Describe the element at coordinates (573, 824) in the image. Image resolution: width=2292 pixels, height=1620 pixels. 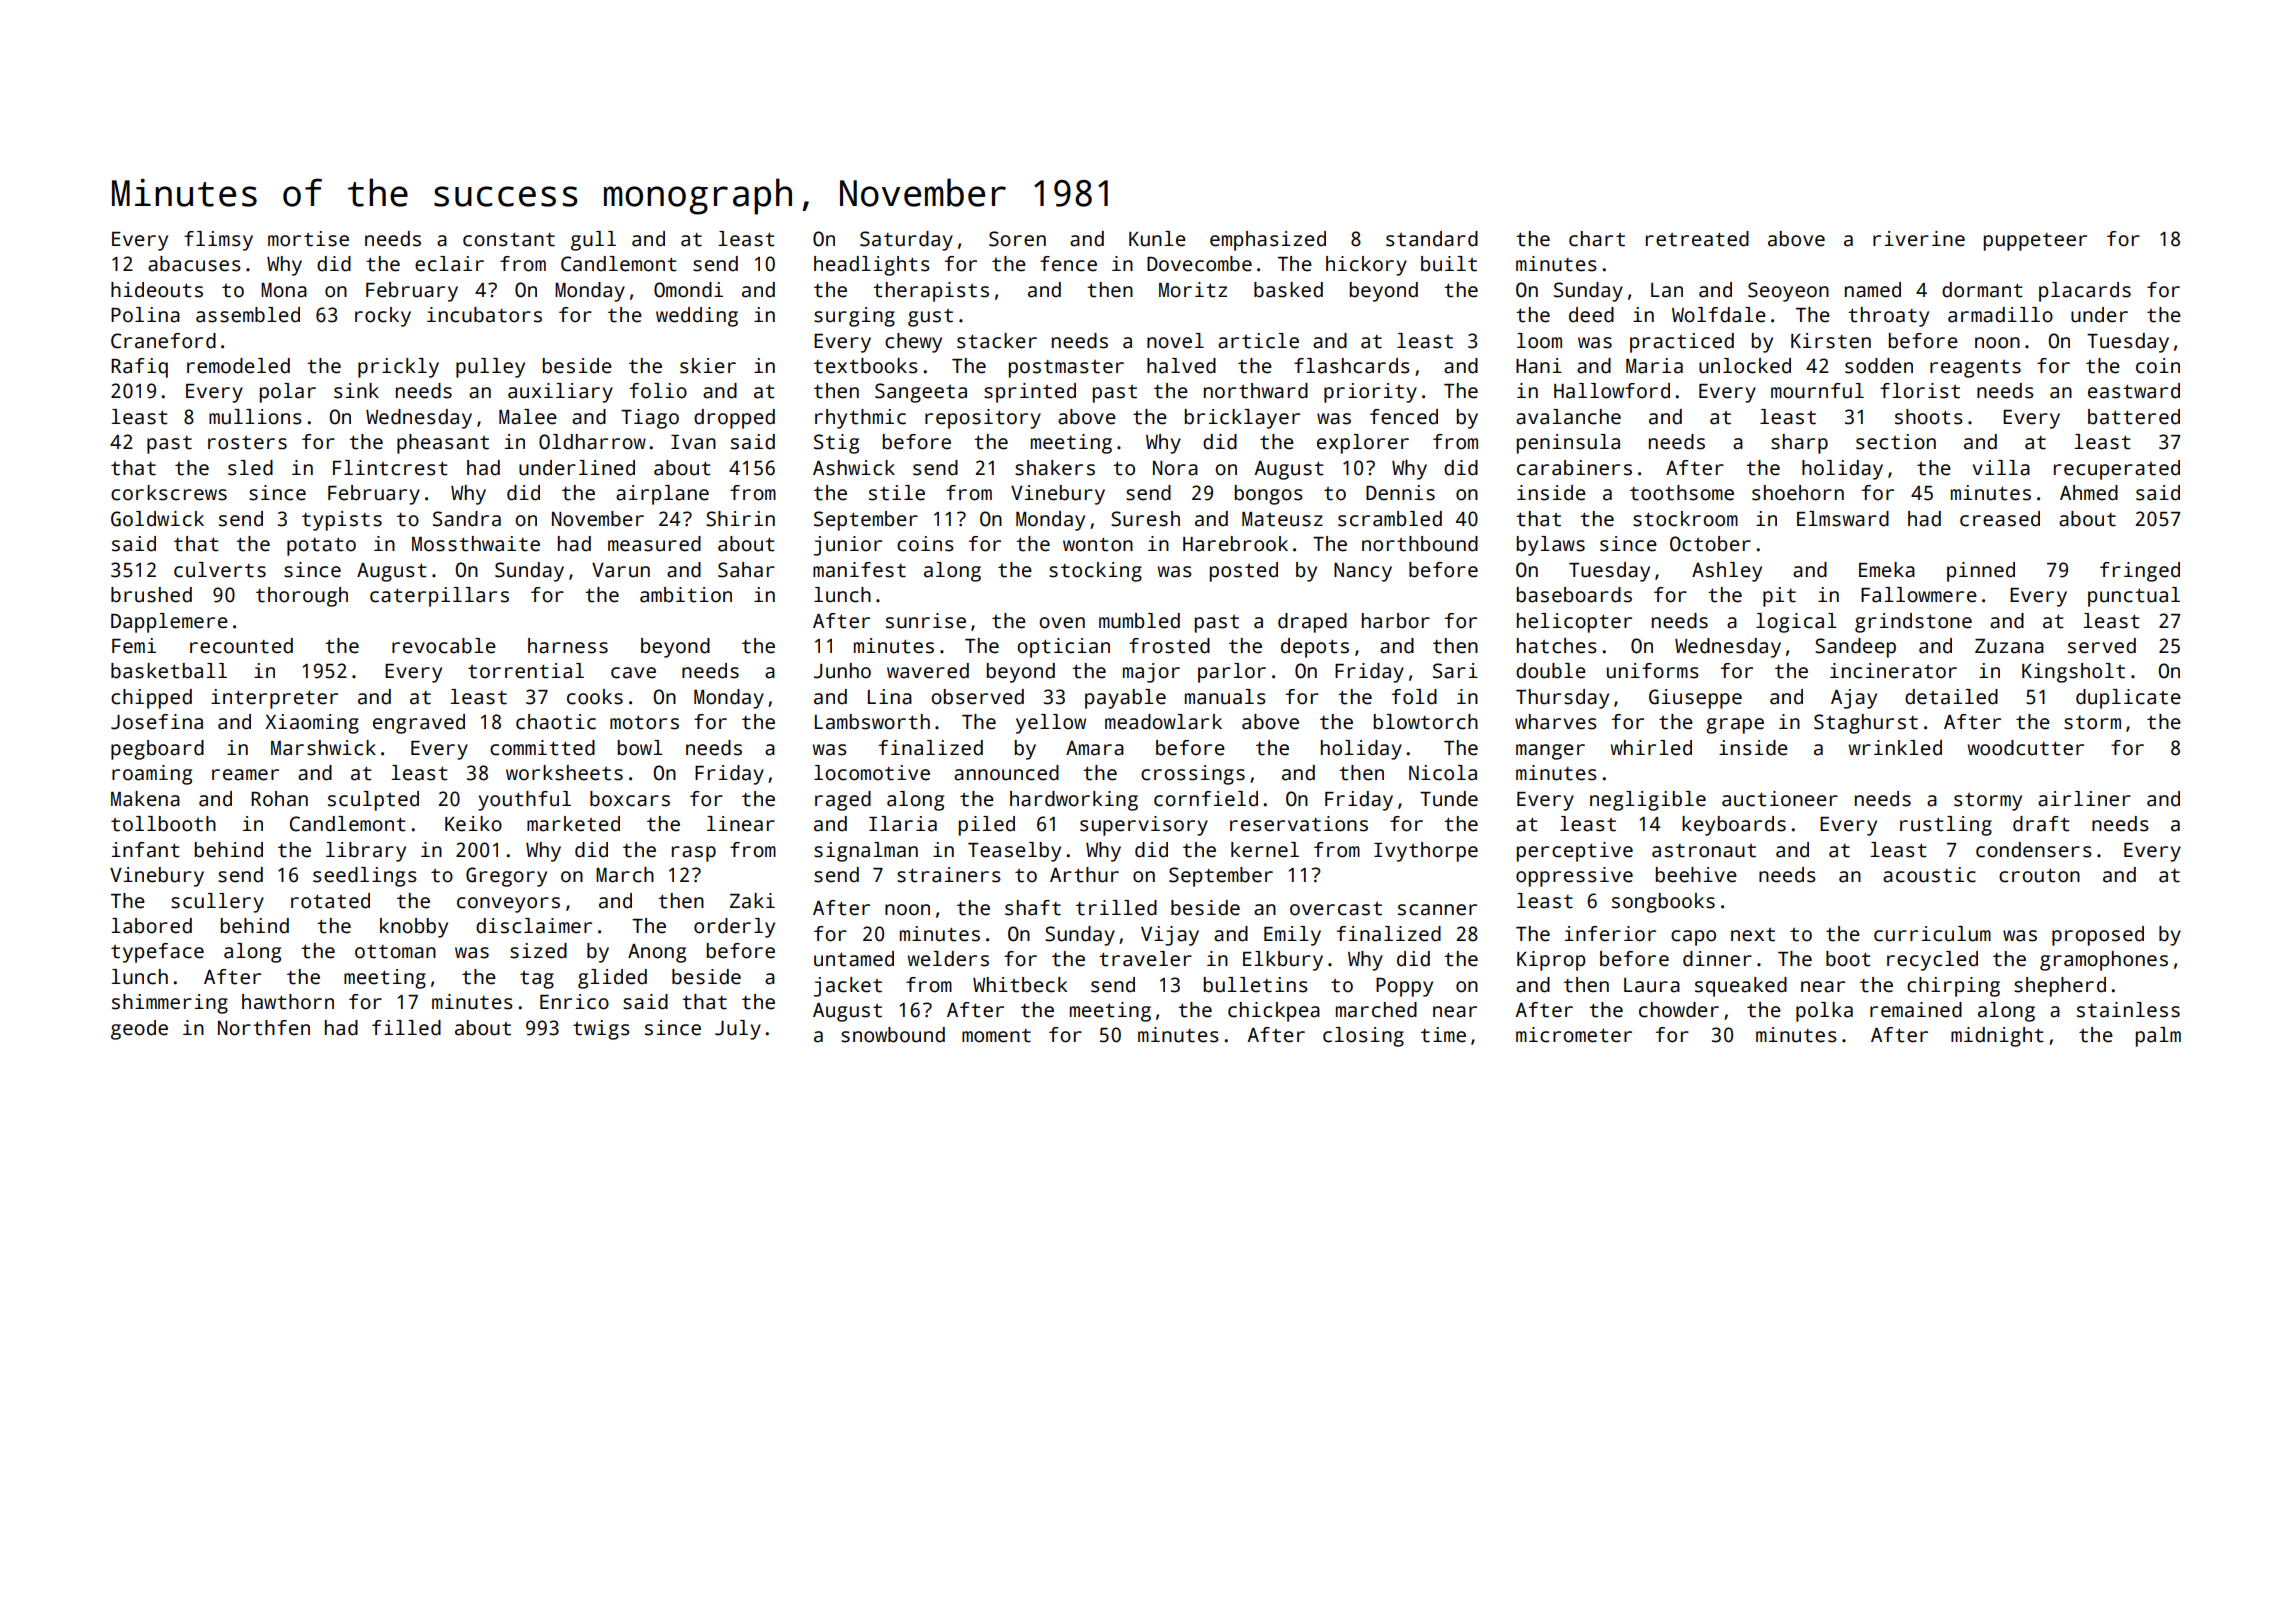
I see `marketed` at that location.
